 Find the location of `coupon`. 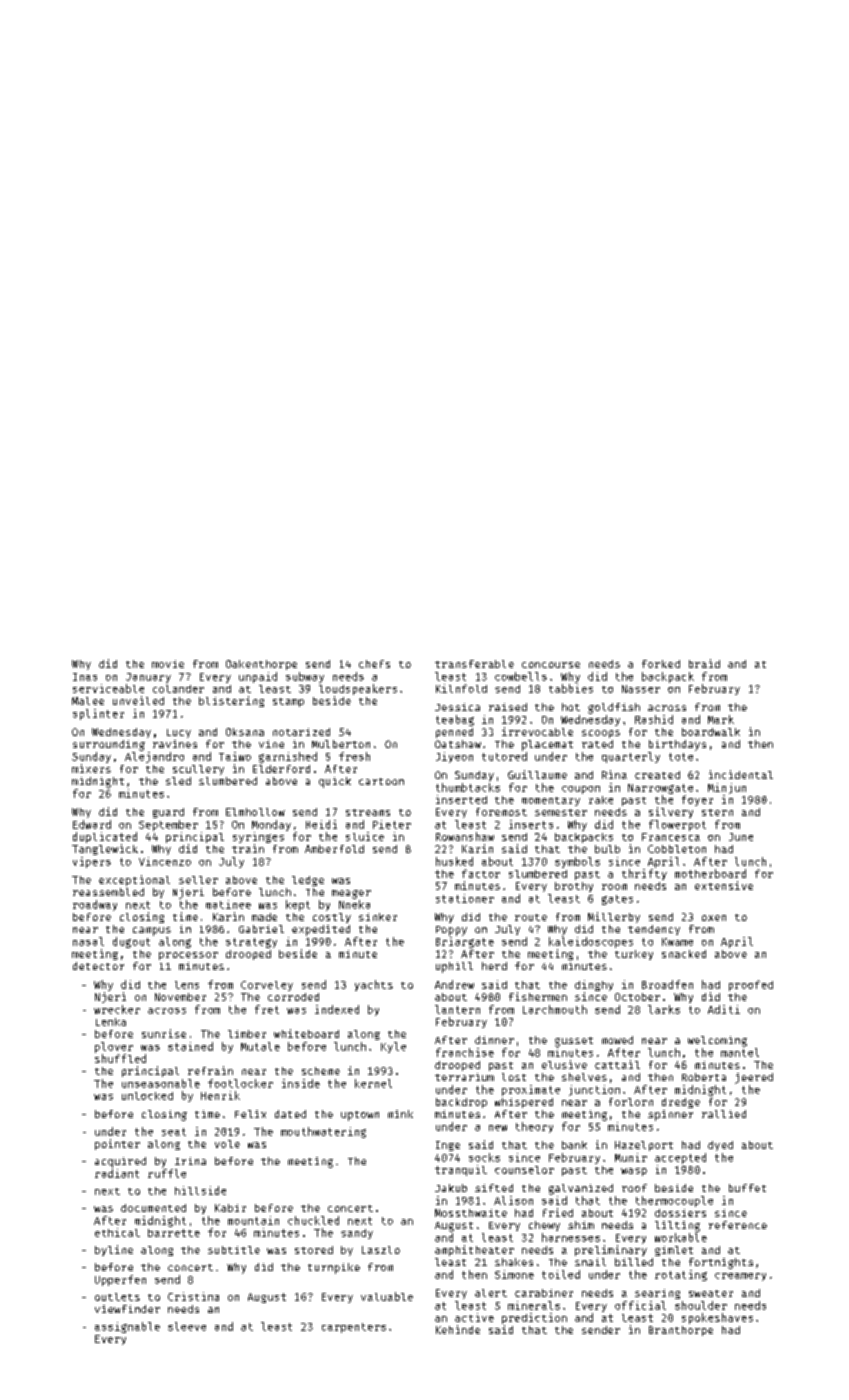

coupon is located at coordinates (581, 790).
